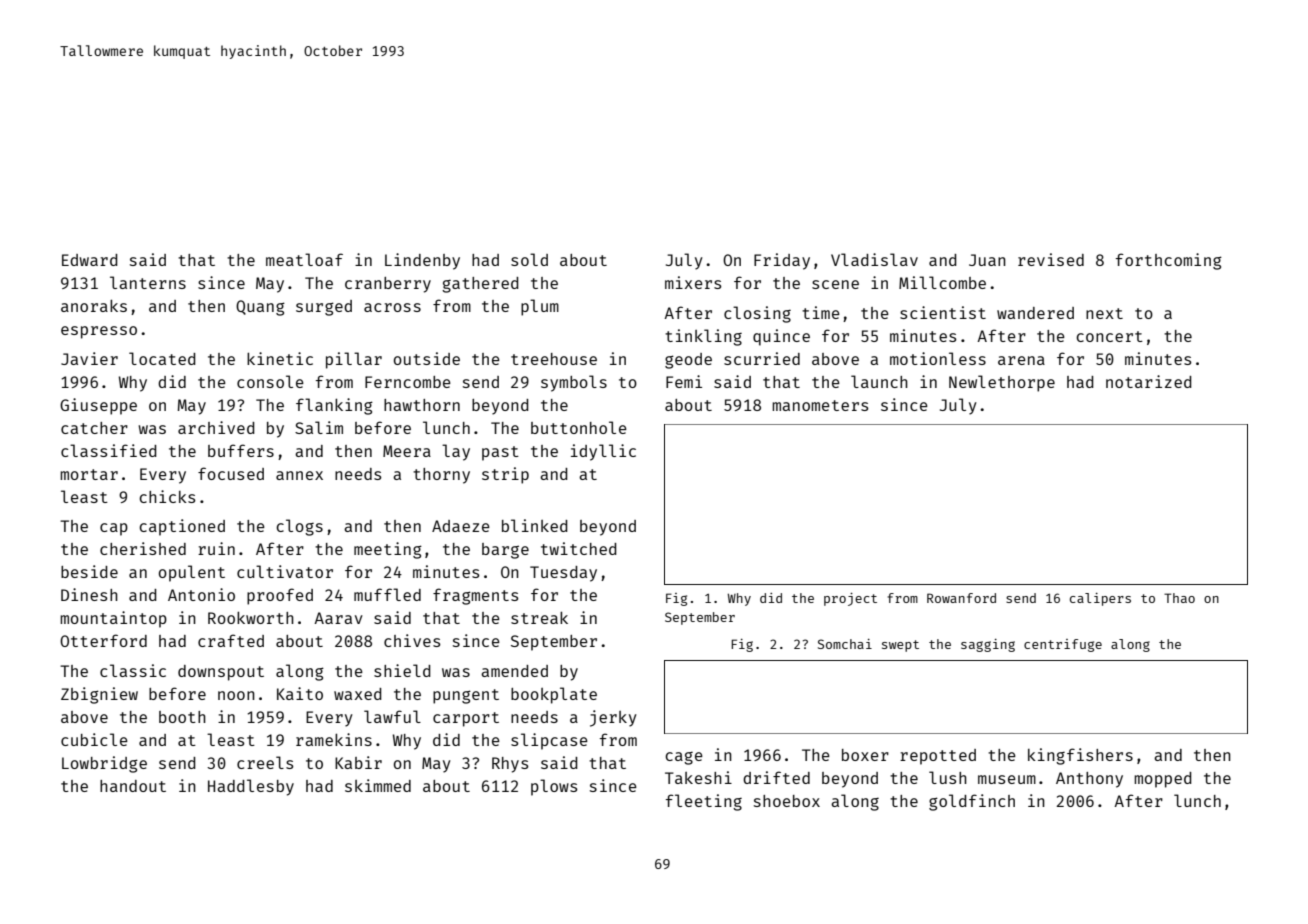 The height and width of the image is (924, 1308). I want to click on Edward, so click(90, 260).
